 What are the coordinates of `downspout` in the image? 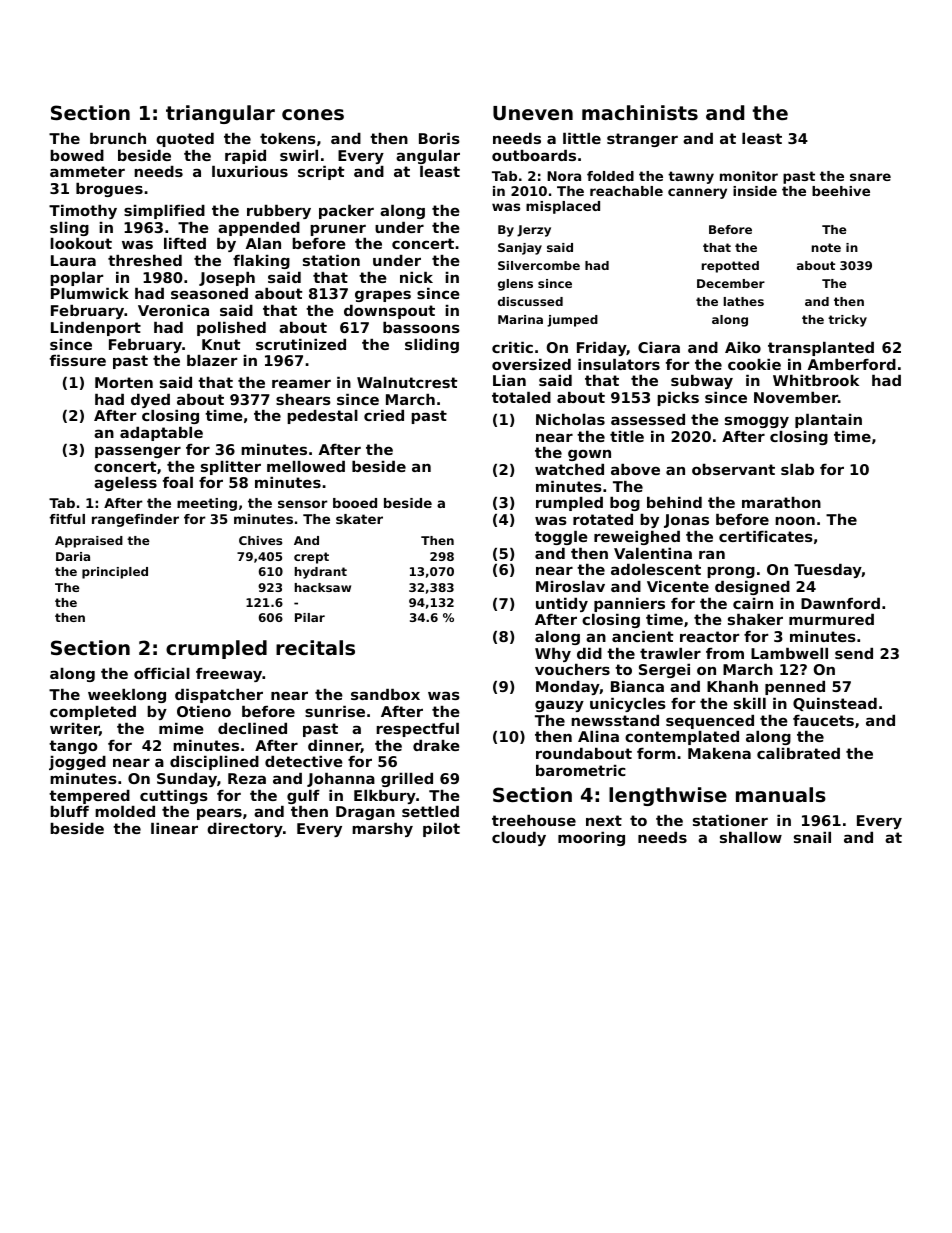 It's located at (389, 312).
